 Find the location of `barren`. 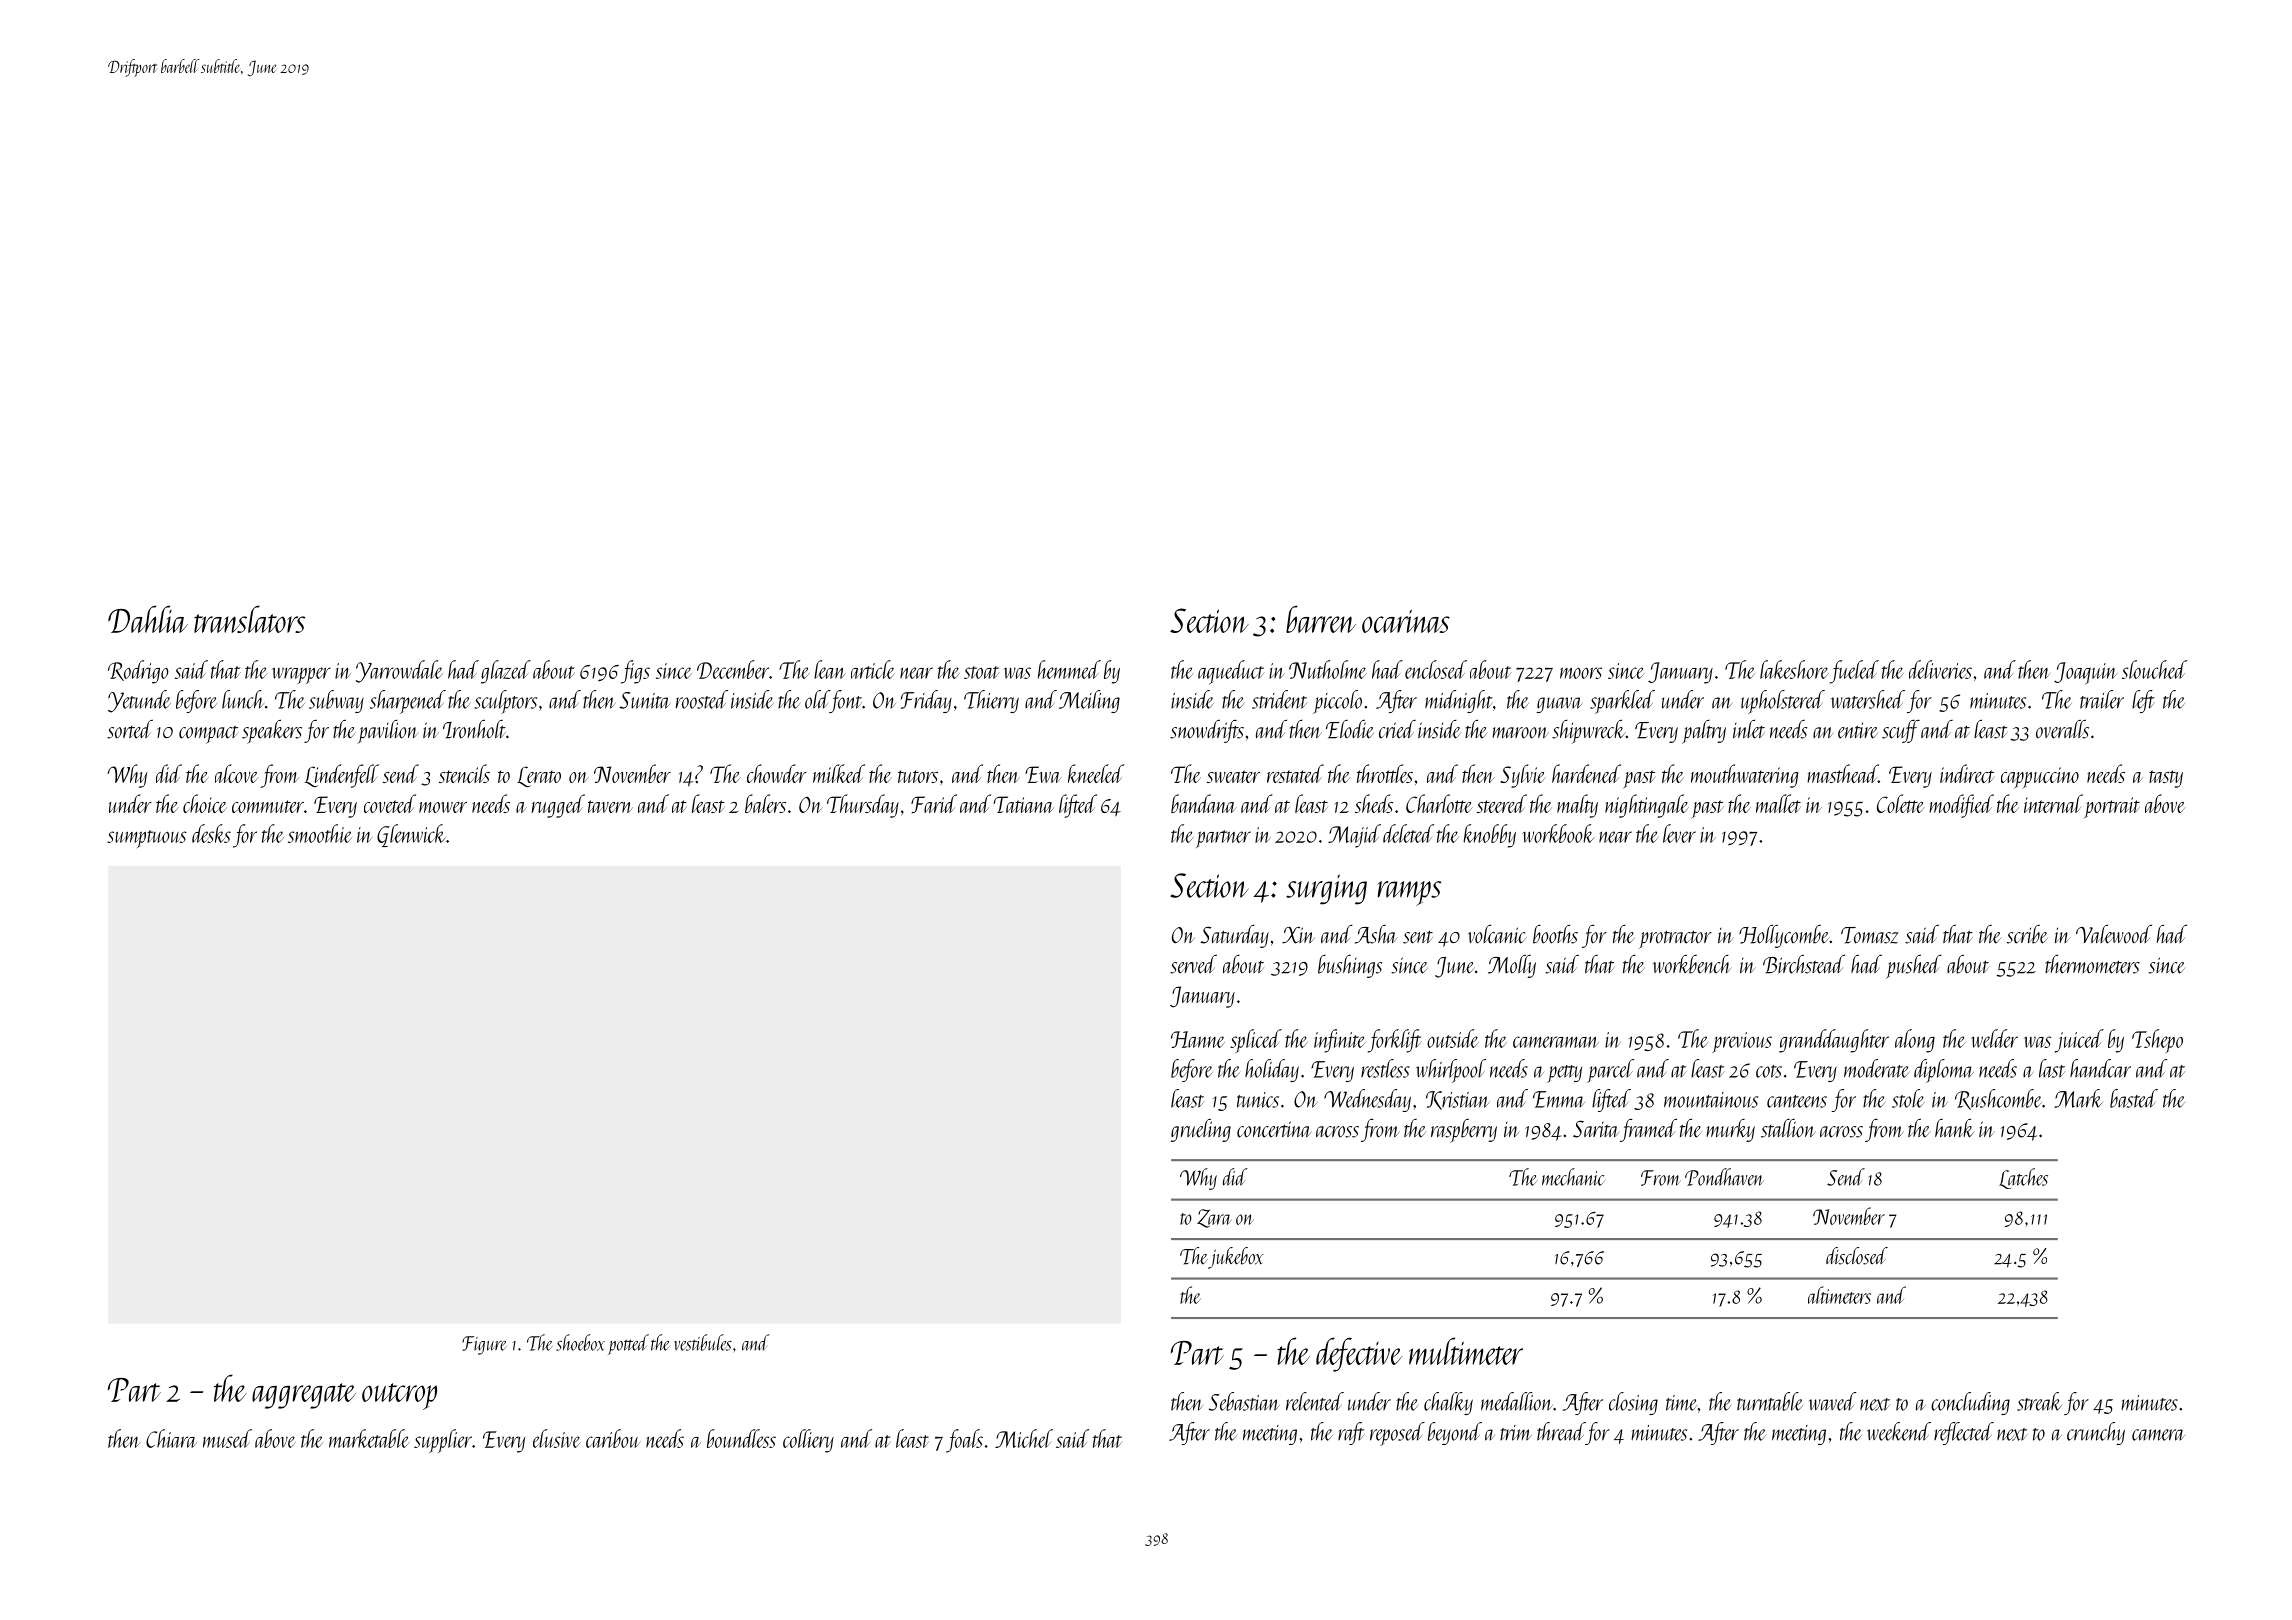

barren is located at coordinates (1321, 619).
